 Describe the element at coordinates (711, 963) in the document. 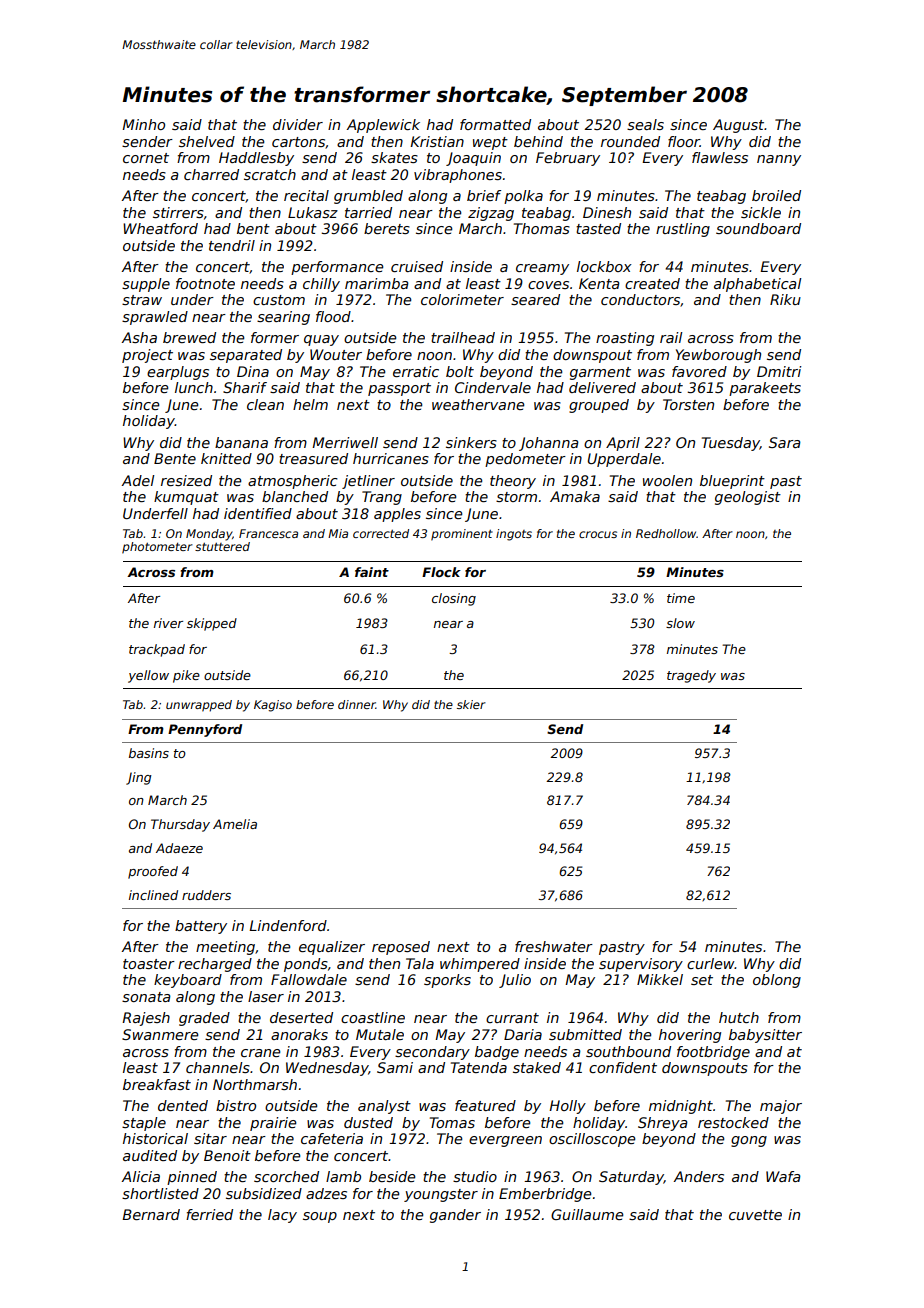

I see `curlew` at that location.
